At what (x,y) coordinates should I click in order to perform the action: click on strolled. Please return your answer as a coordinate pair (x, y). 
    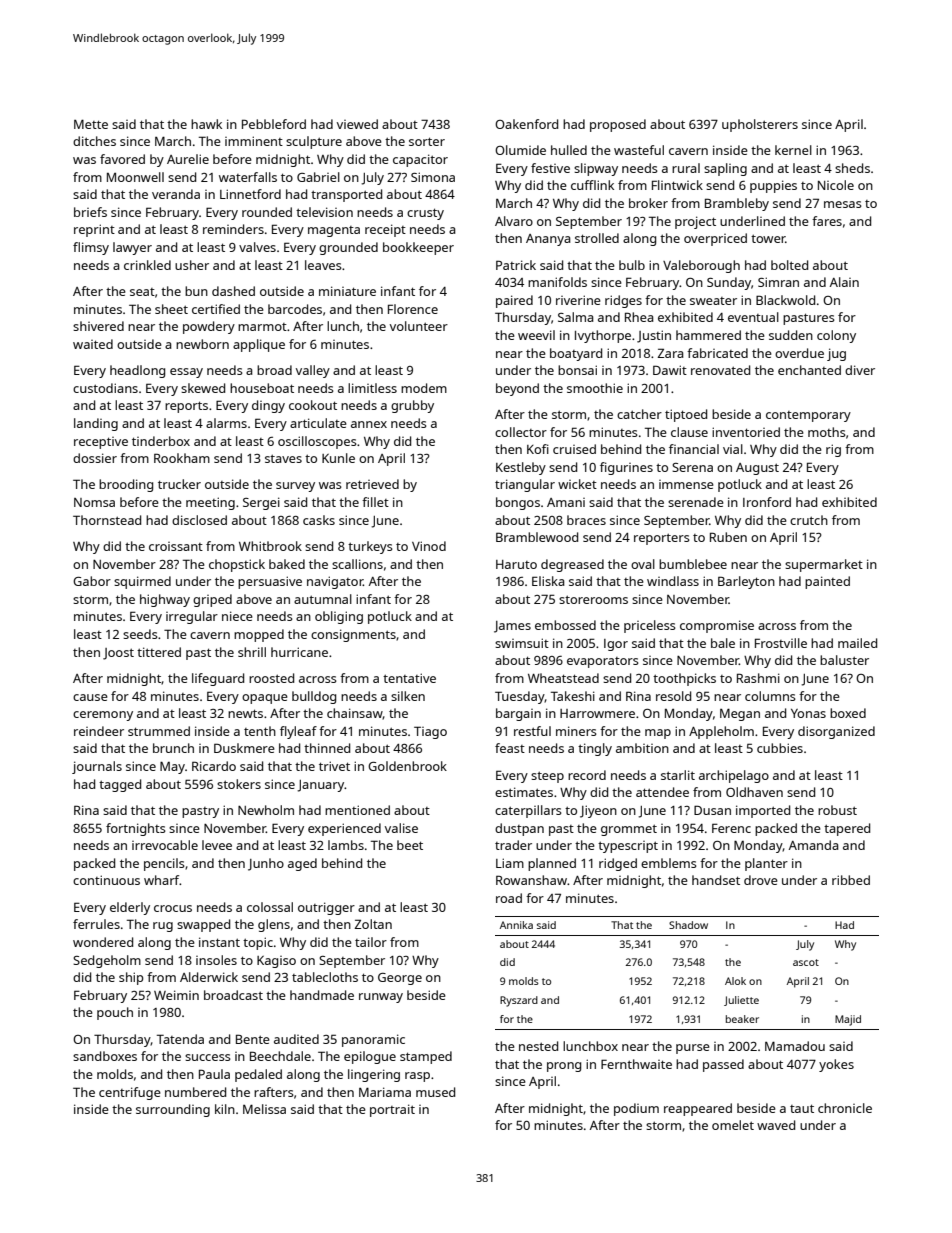
    Looking at the image, I should click on (597, 238).
